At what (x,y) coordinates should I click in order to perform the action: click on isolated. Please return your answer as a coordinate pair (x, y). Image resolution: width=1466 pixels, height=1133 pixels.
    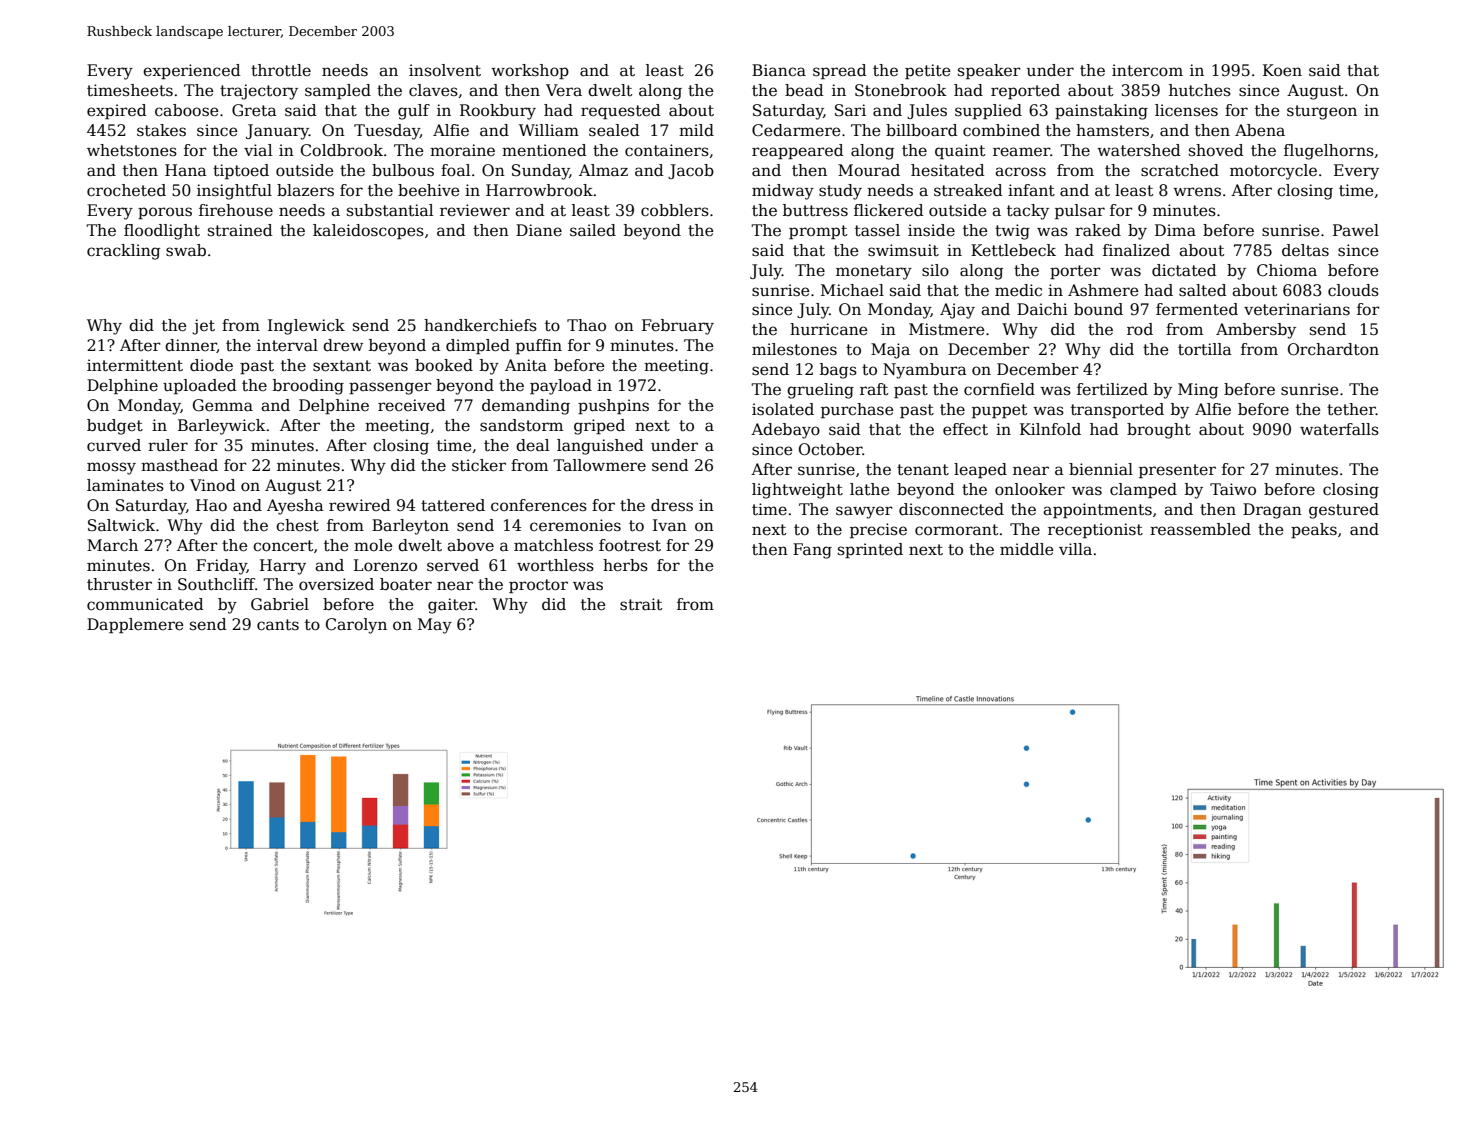
    Looking at the image, I should click on (783, 409).
